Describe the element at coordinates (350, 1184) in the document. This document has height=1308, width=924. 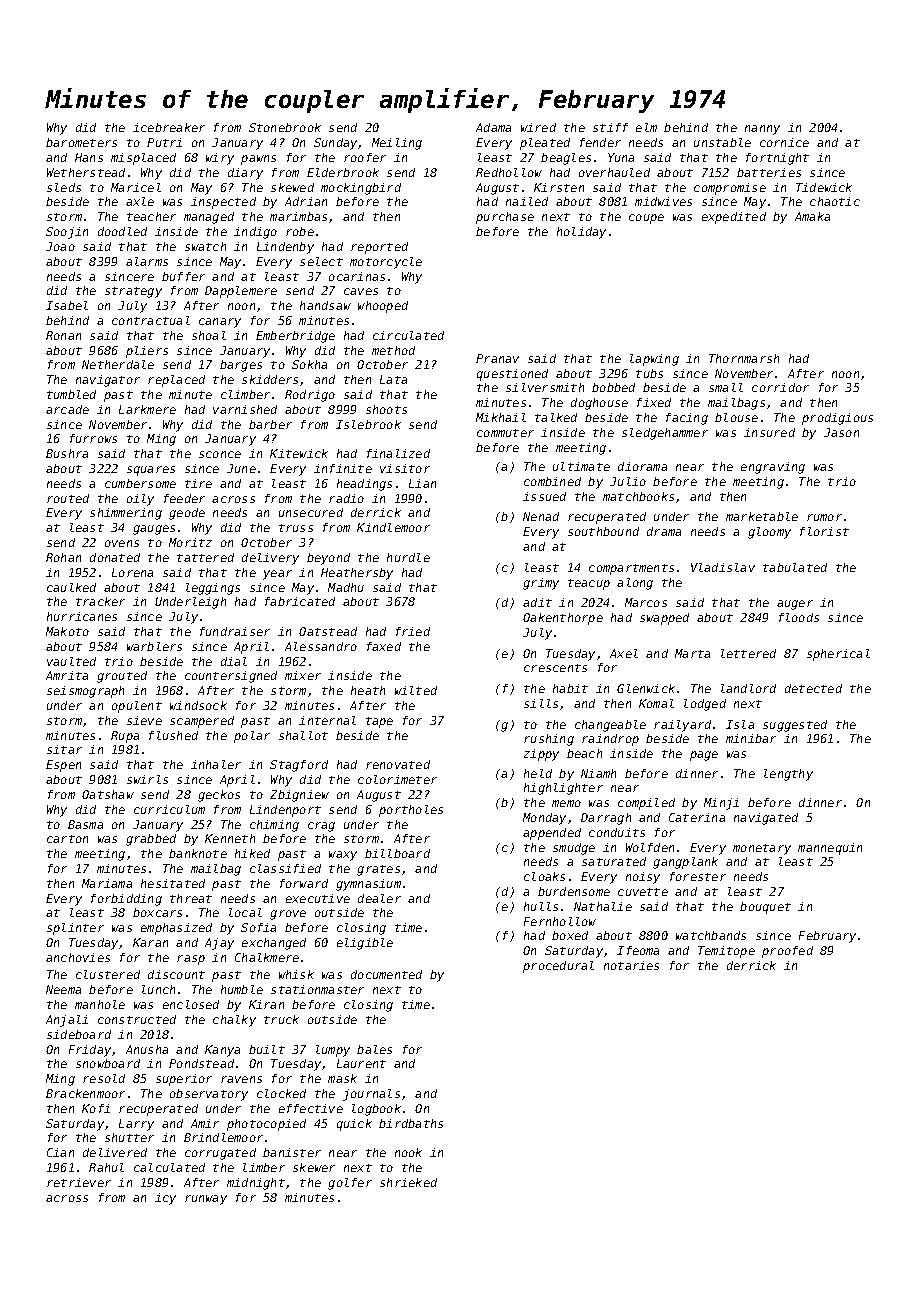
I see `golfer` at that location.
